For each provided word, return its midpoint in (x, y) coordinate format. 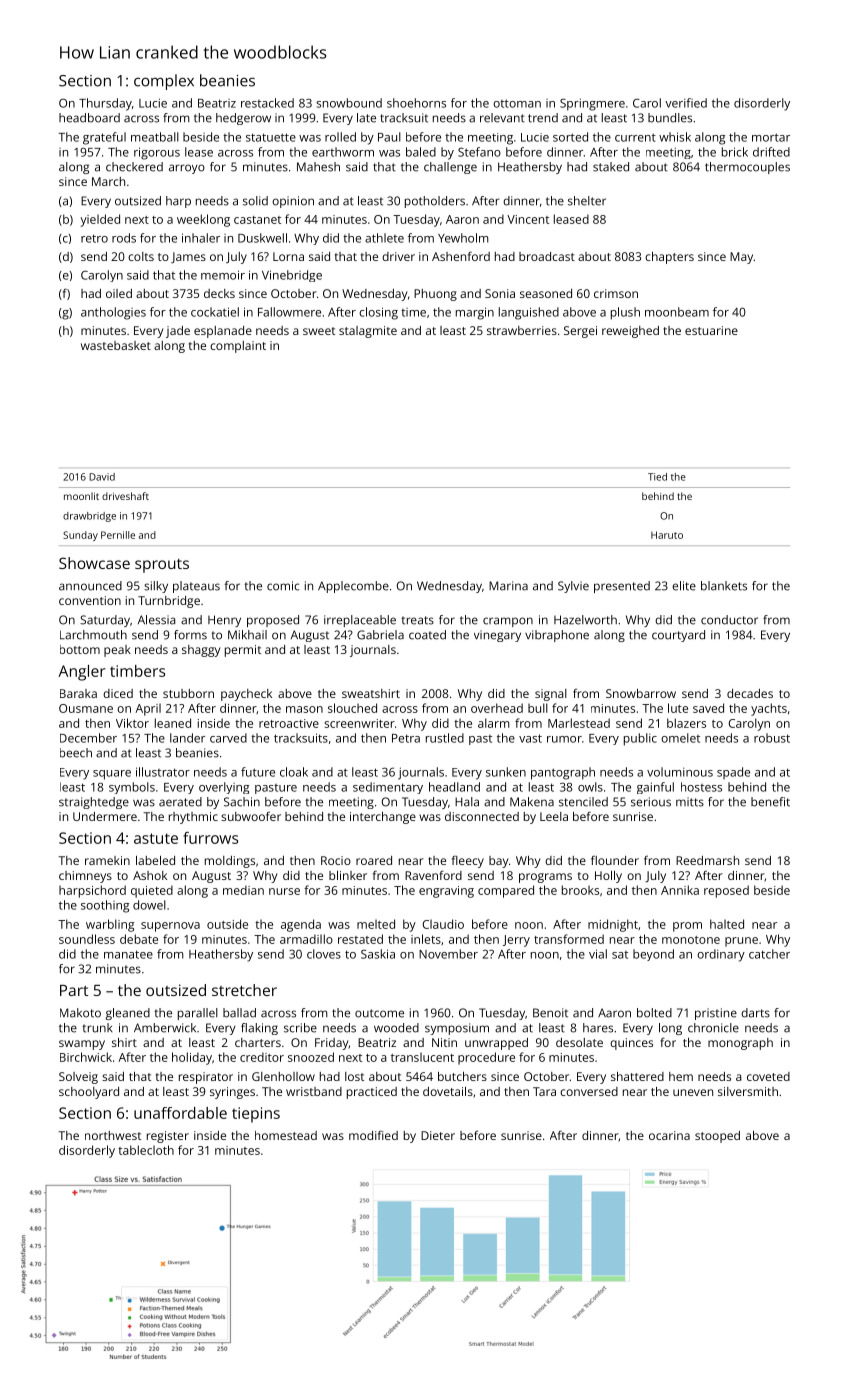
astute (156, 838)
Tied (657, 477)
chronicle (713, 1028)
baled (421, 152)
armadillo (306, 939)
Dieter (438, 1135)
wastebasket (116, 345)
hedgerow (243, 119)
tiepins (256, 1115)
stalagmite (368, 332)
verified (686, 103)
